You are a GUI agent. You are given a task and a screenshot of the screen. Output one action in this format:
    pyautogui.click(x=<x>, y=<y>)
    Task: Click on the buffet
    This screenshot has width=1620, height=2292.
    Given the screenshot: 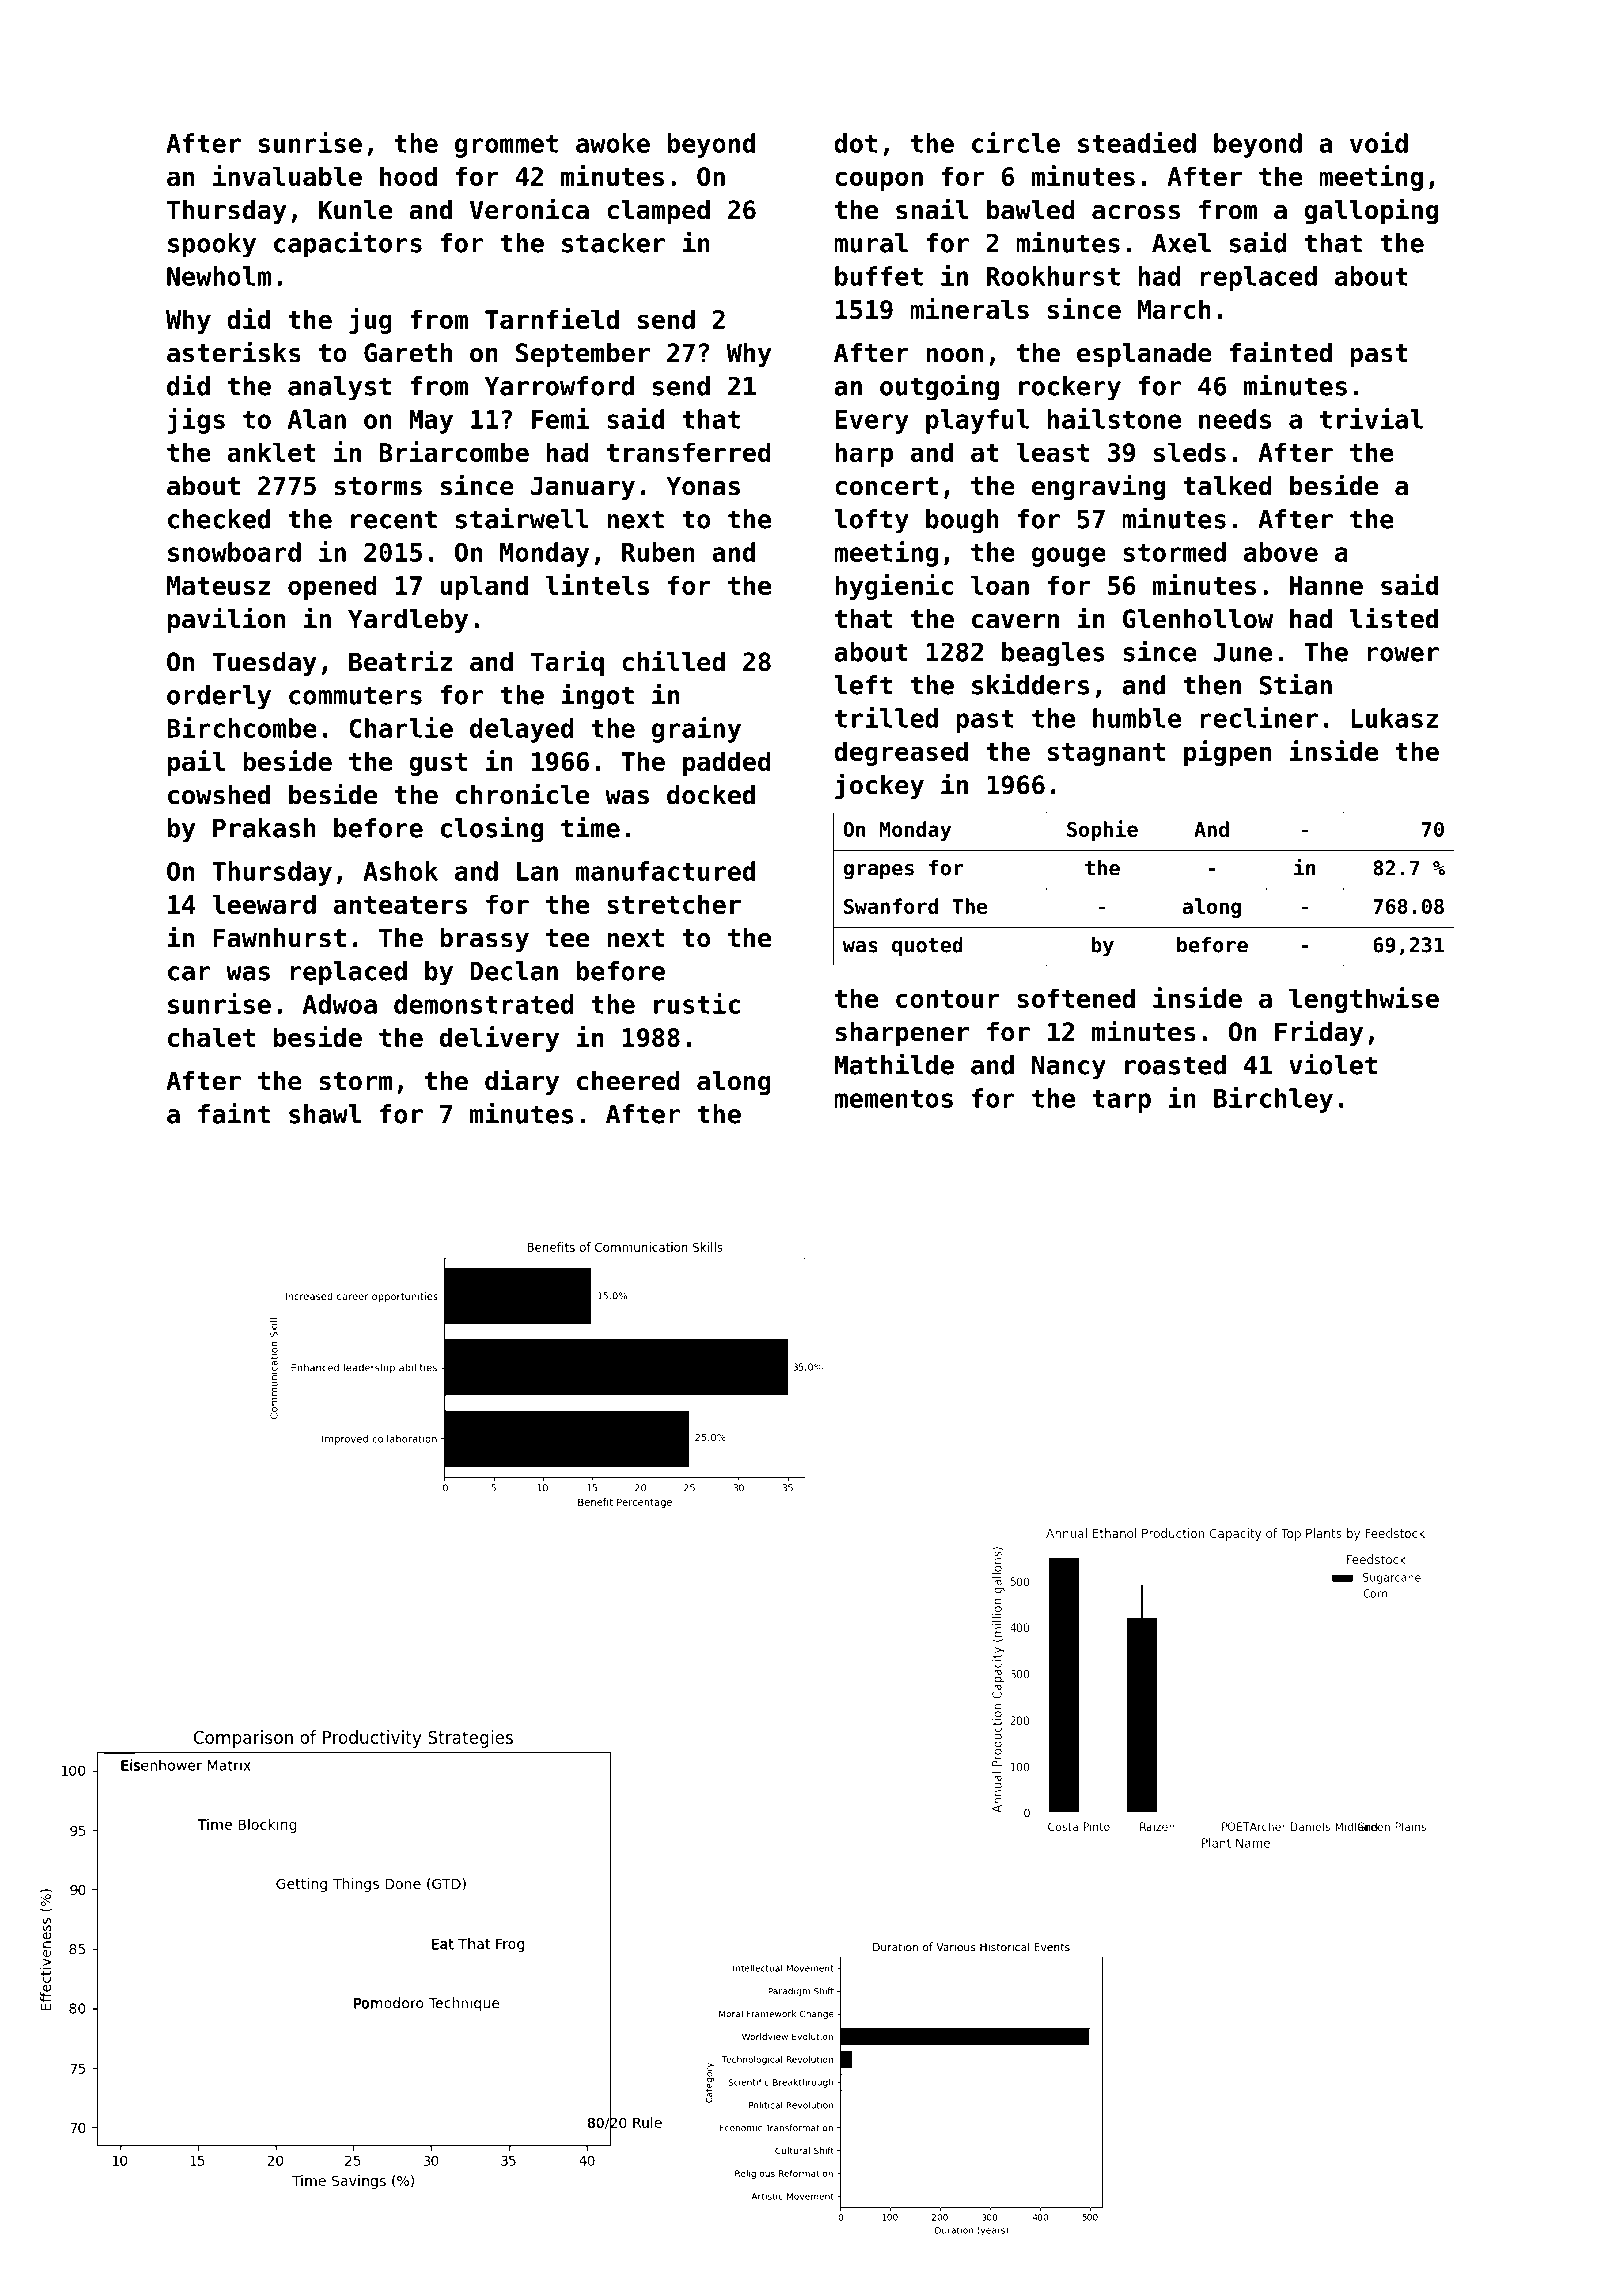 What is the action you would take?
    pyautogui.click(x=879, y=276)
